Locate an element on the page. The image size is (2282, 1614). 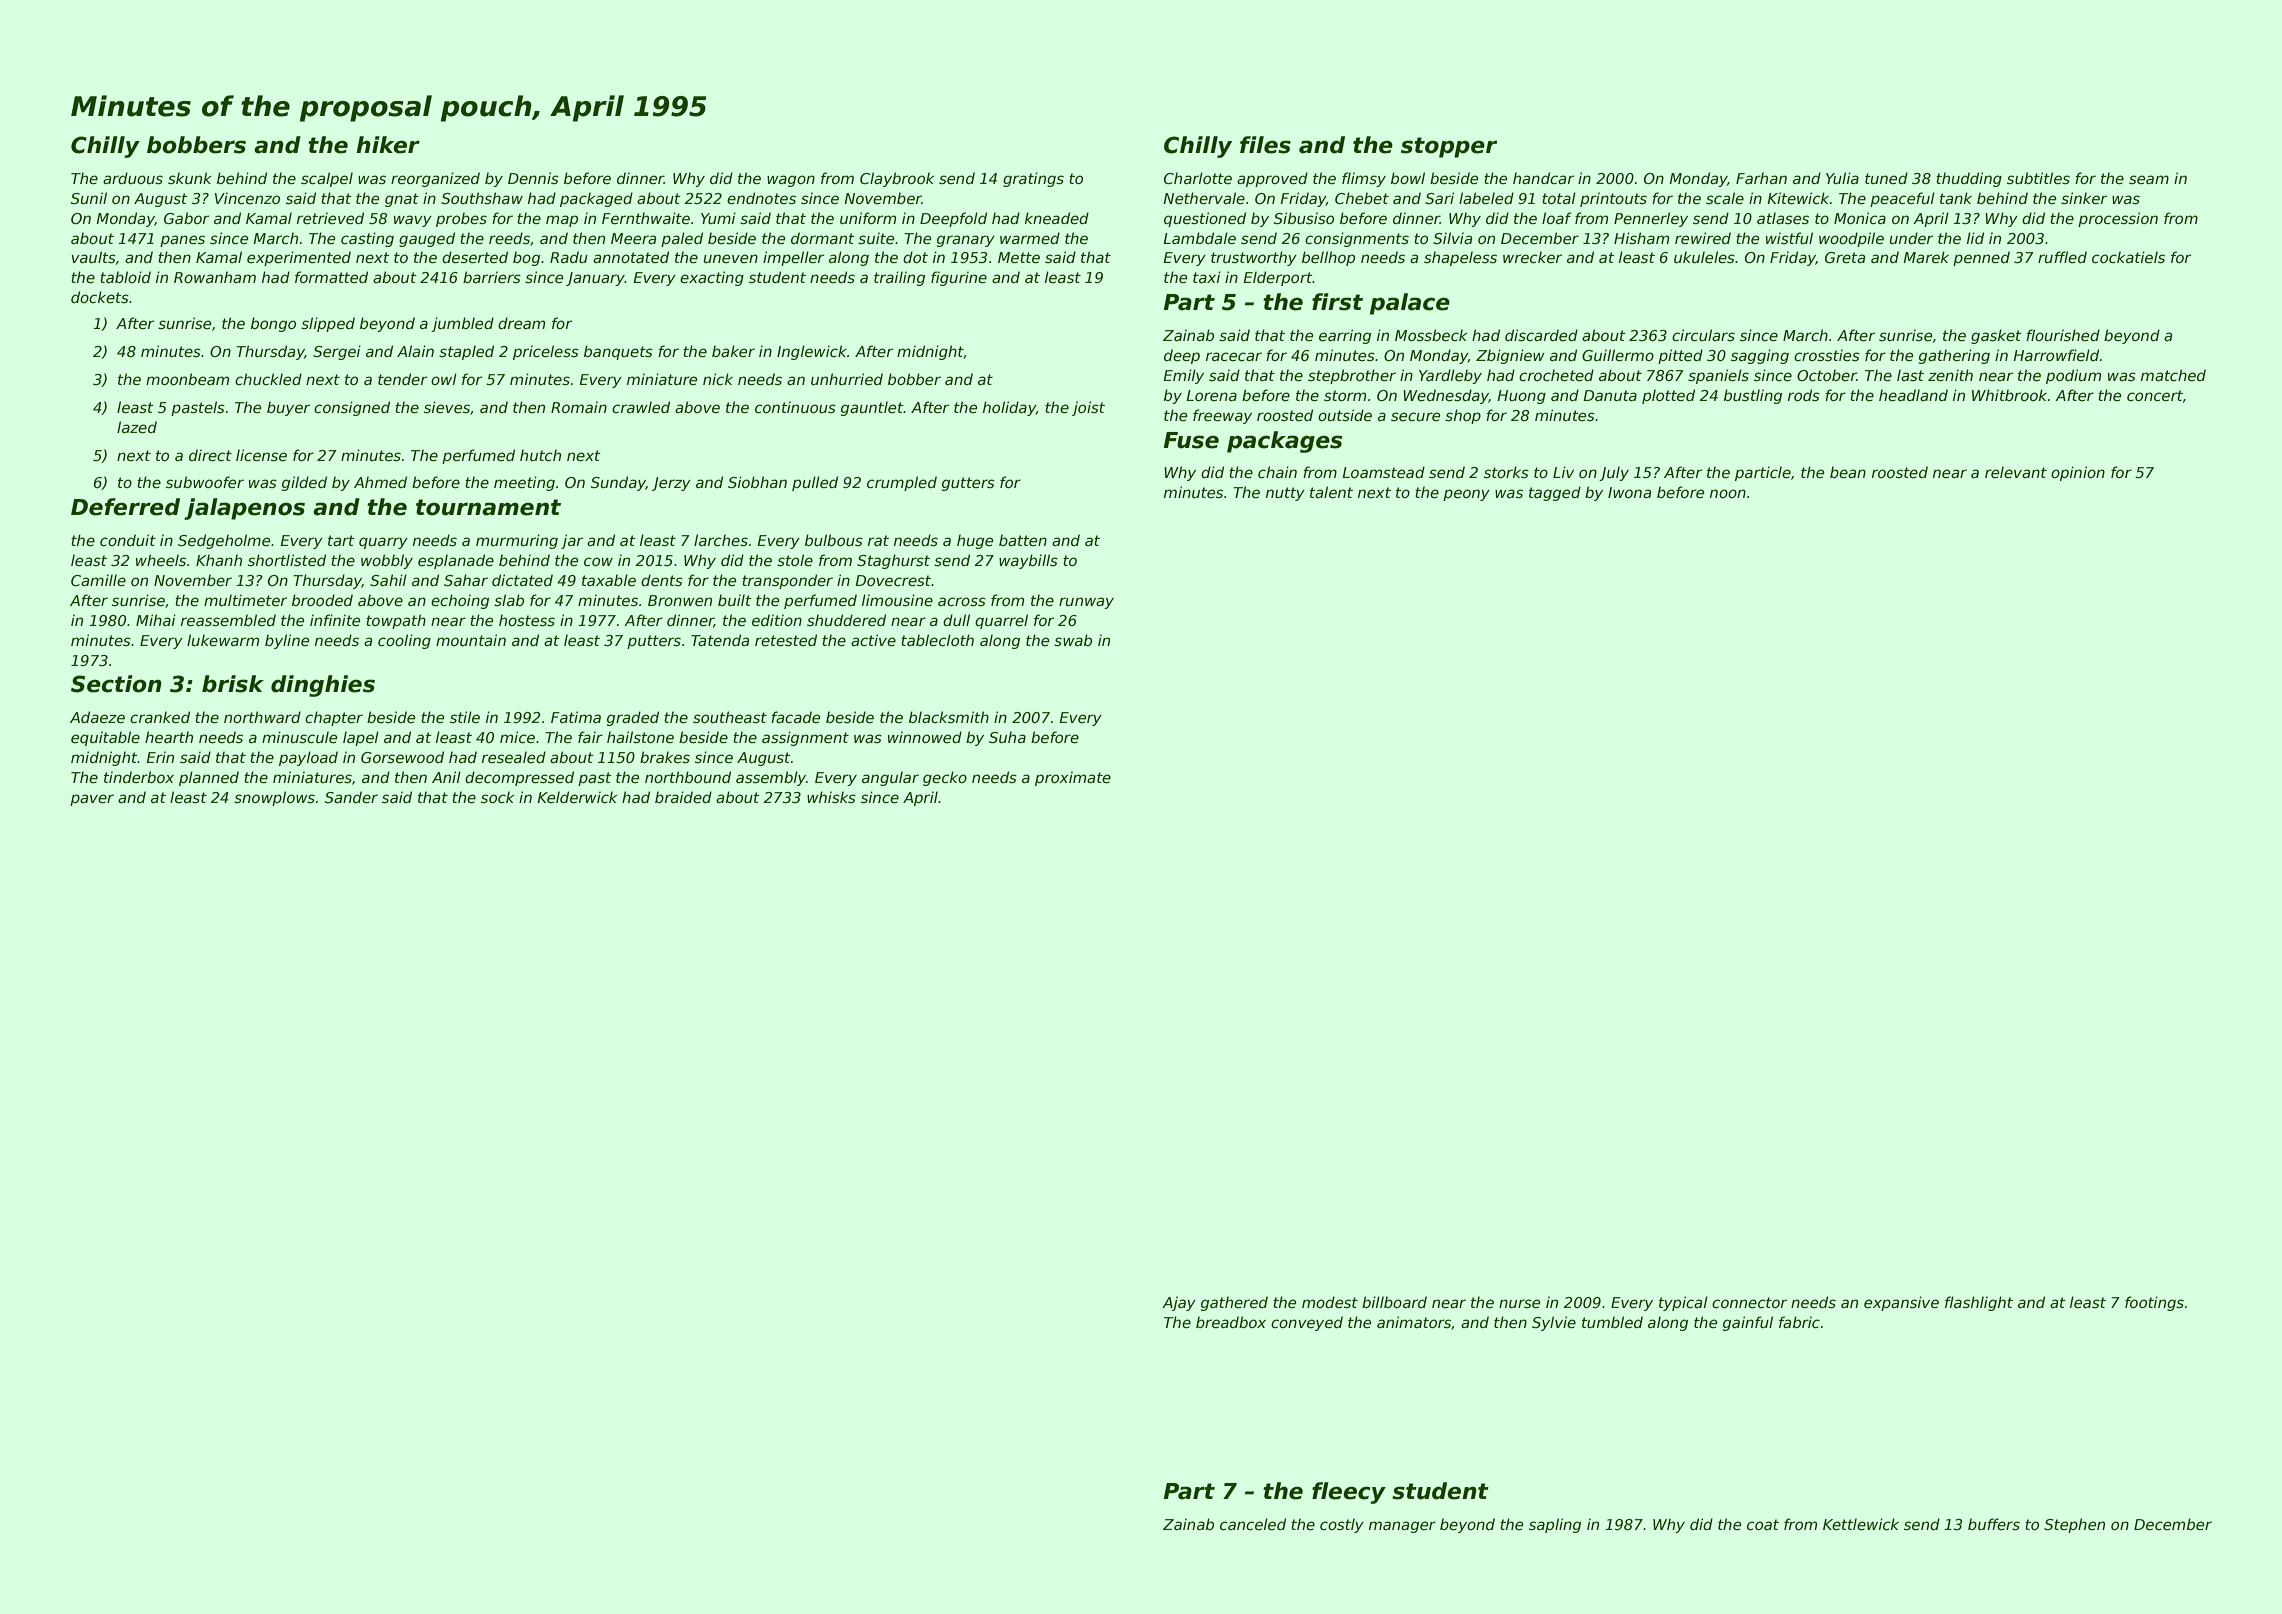
sock is located at coordinates (497, 797).
